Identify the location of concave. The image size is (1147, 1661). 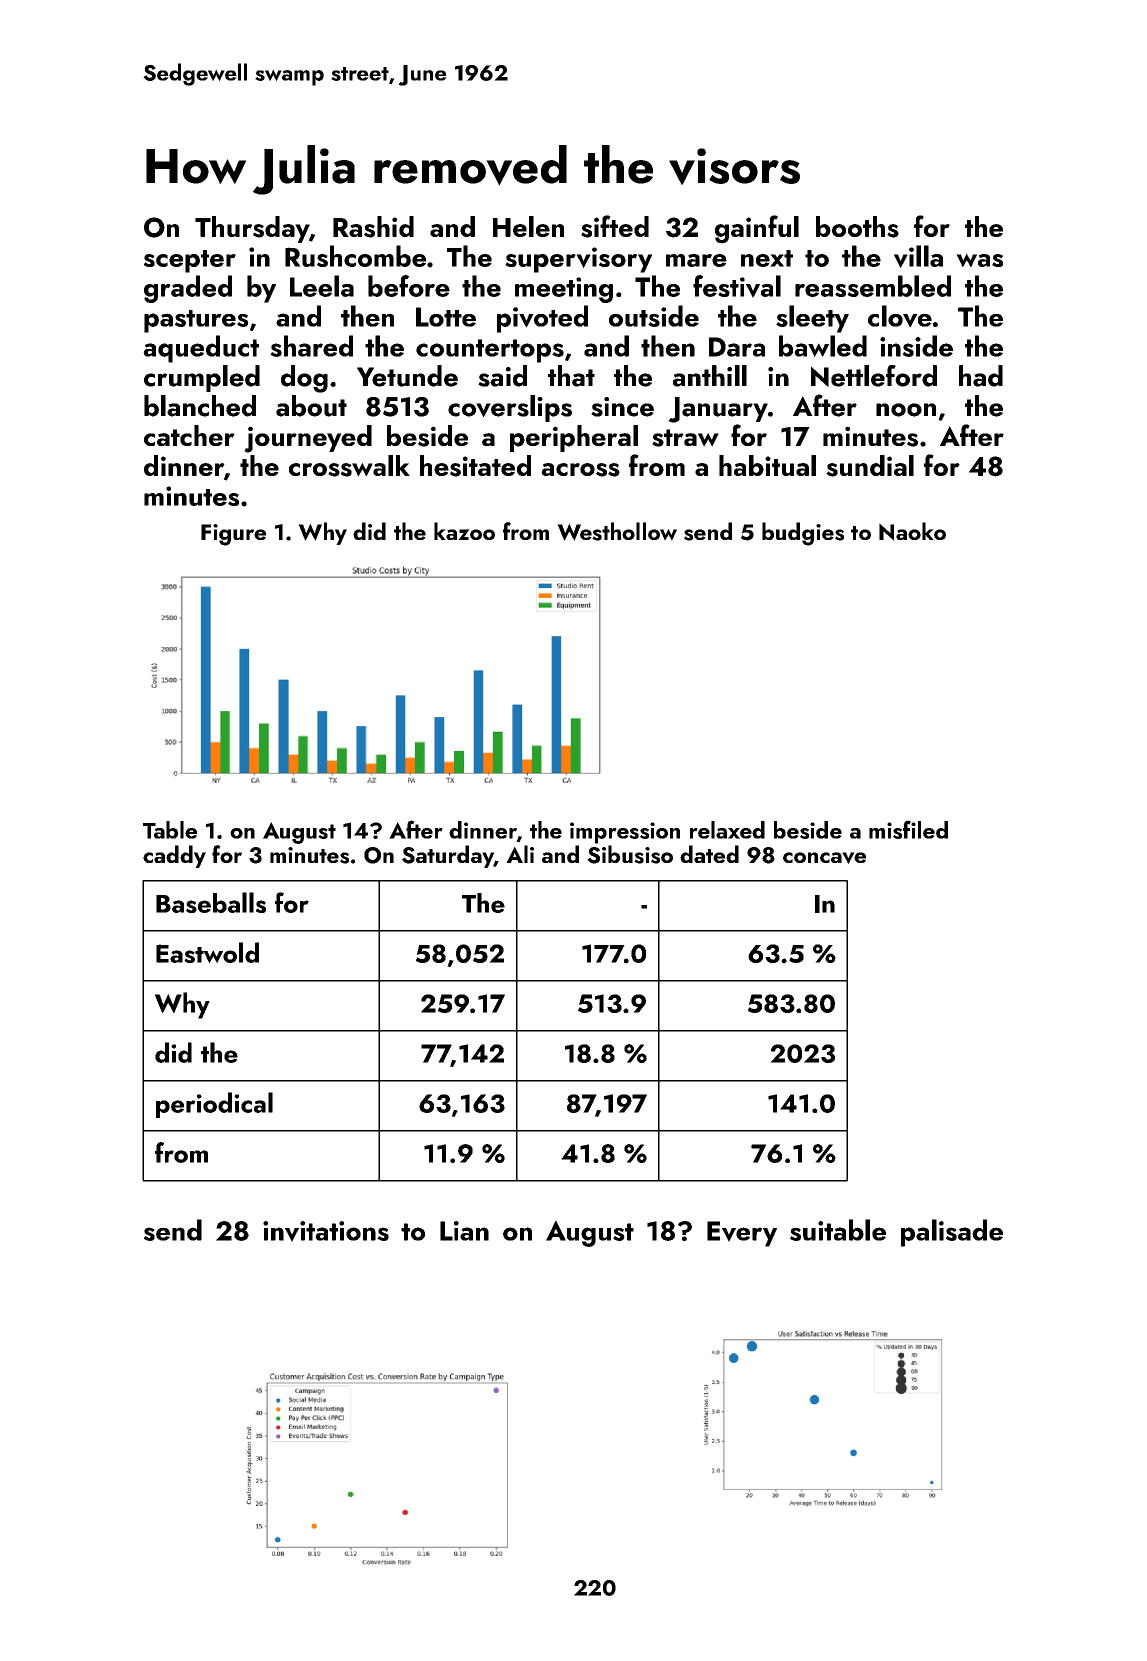
(824, 858).
